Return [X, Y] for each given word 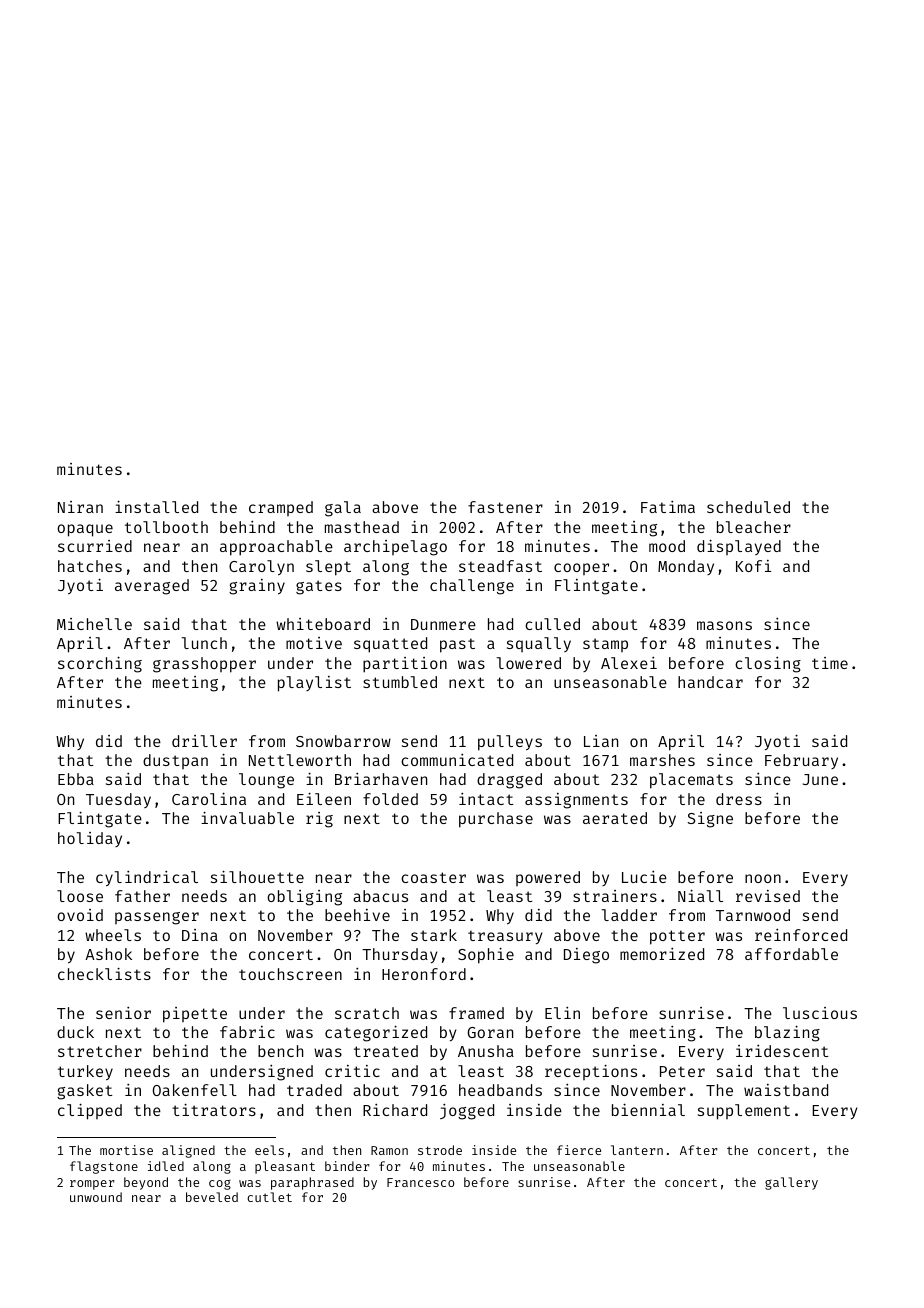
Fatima [668, 507]
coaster [433, 877]
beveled [212, 1197]
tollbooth [166, 527]
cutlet [269, 1197]
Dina [200, 935]
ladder [629, 915]
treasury [505, 937]
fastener [505, 507]
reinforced [801, 935]
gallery [791, 1183]
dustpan [175, 761]
